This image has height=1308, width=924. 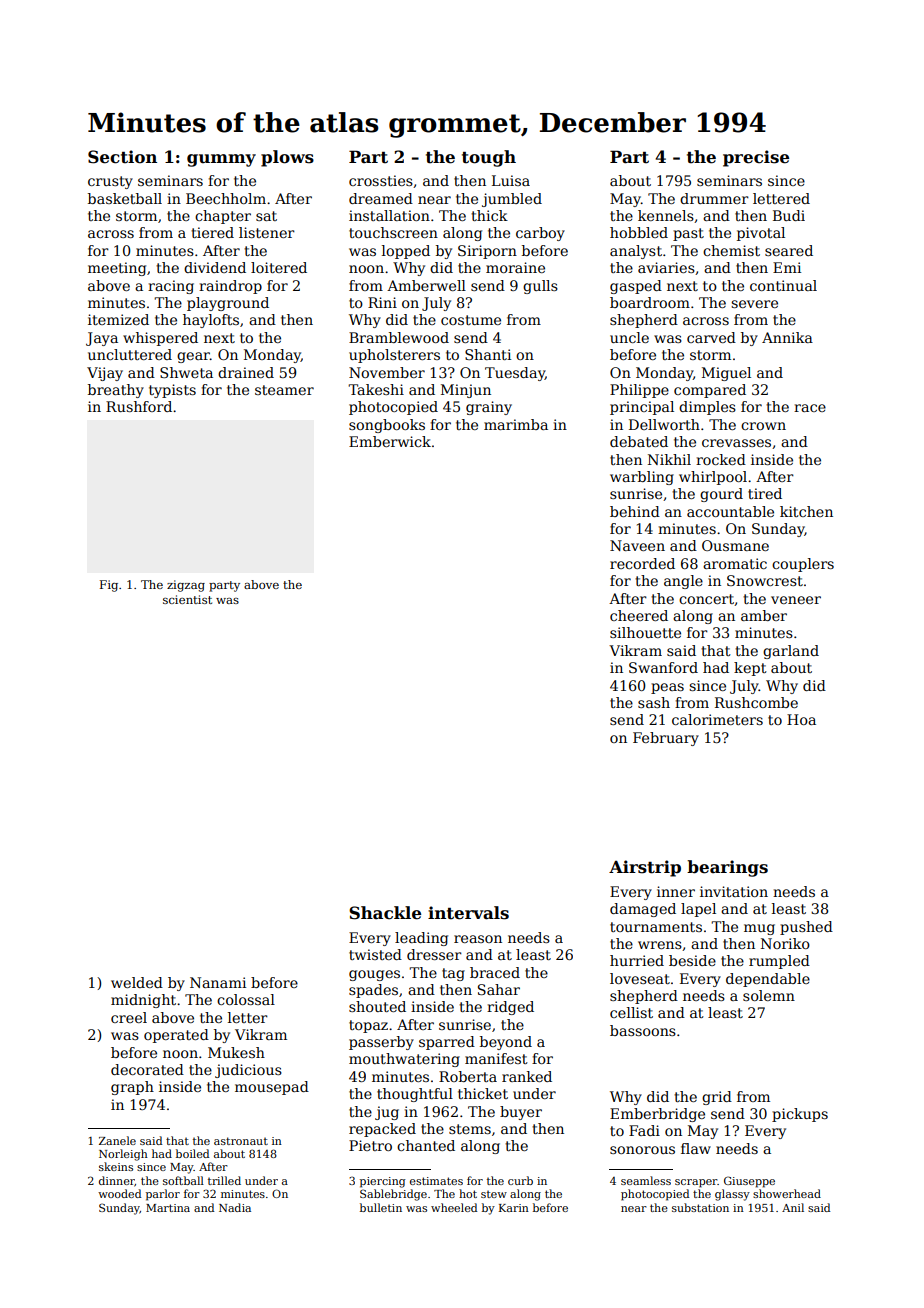 I want to click on seared, so click(x=789, y=250).
